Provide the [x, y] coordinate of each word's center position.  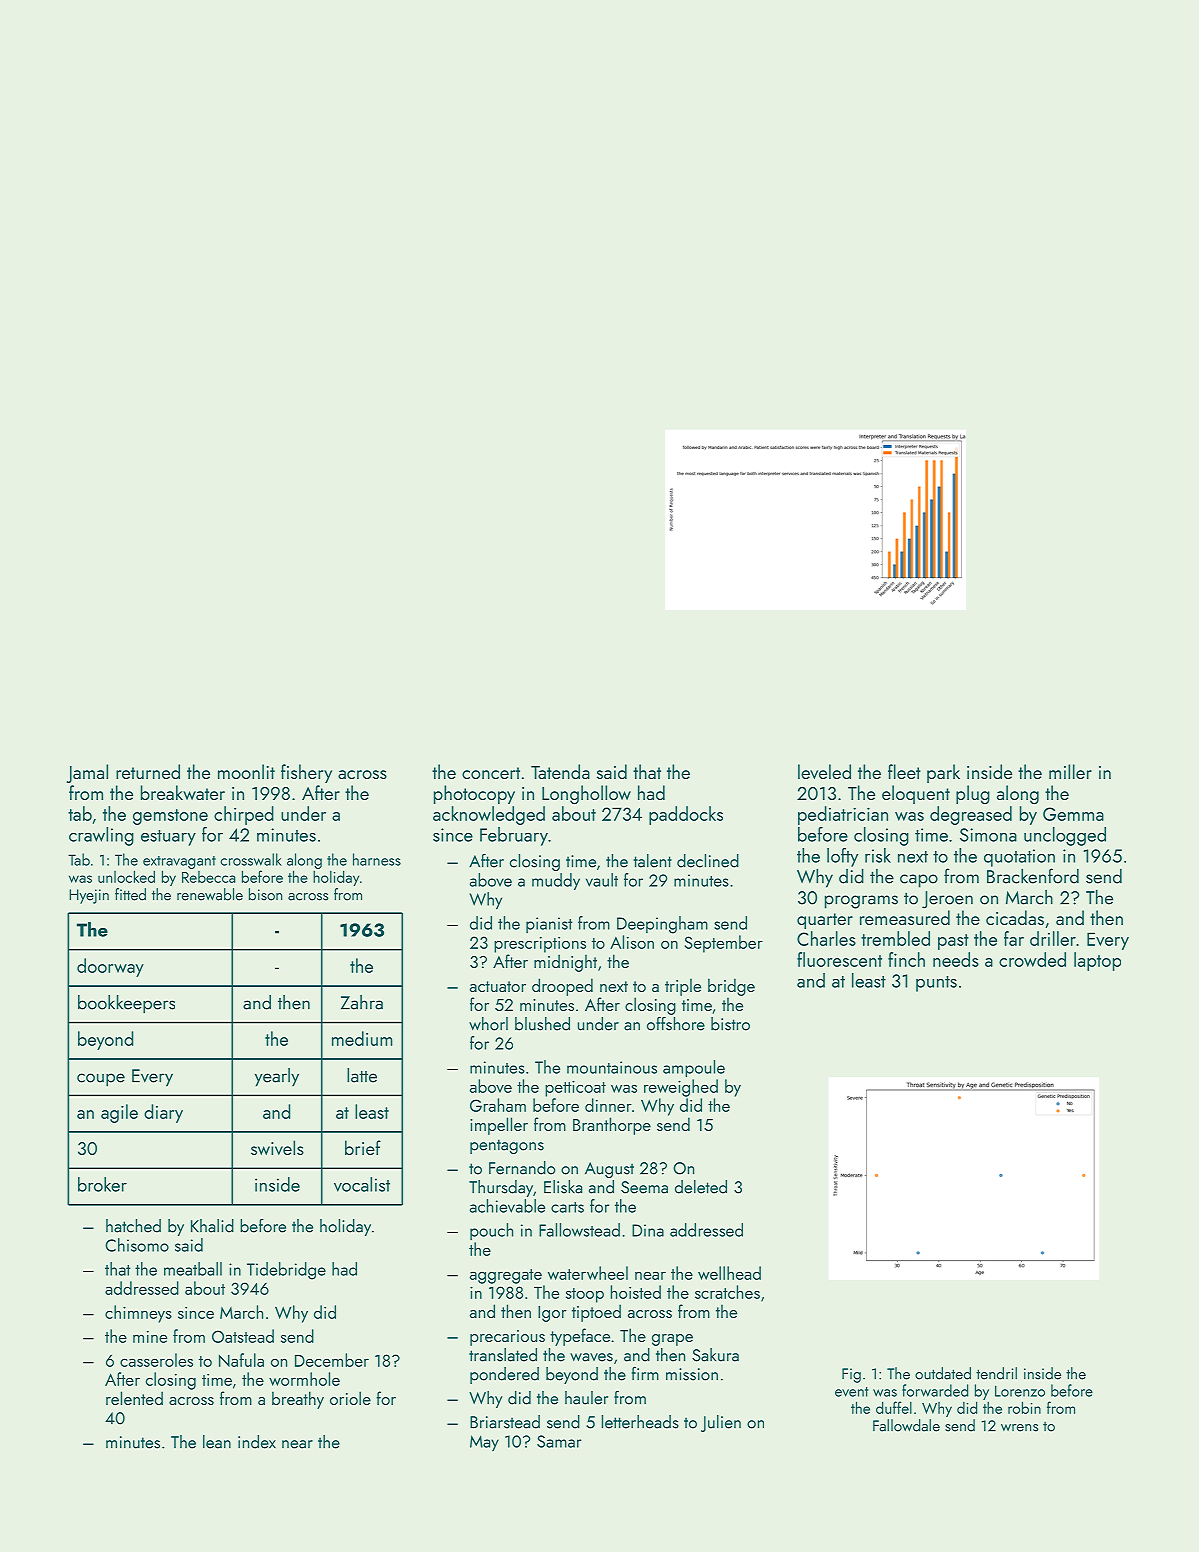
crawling [101, 836]
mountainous [612, 1067]
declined [708, 861]
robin [1024, 1407]
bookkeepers [126, 1004]
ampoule [694, 1068]
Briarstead [505, 1422]
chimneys [138, 1314]
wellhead [729, 1273]
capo [919, 881]
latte [362, 1075]
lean [217, 1442]
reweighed [681, 1088]
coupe [101, 1080]
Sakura [715, 1355]
